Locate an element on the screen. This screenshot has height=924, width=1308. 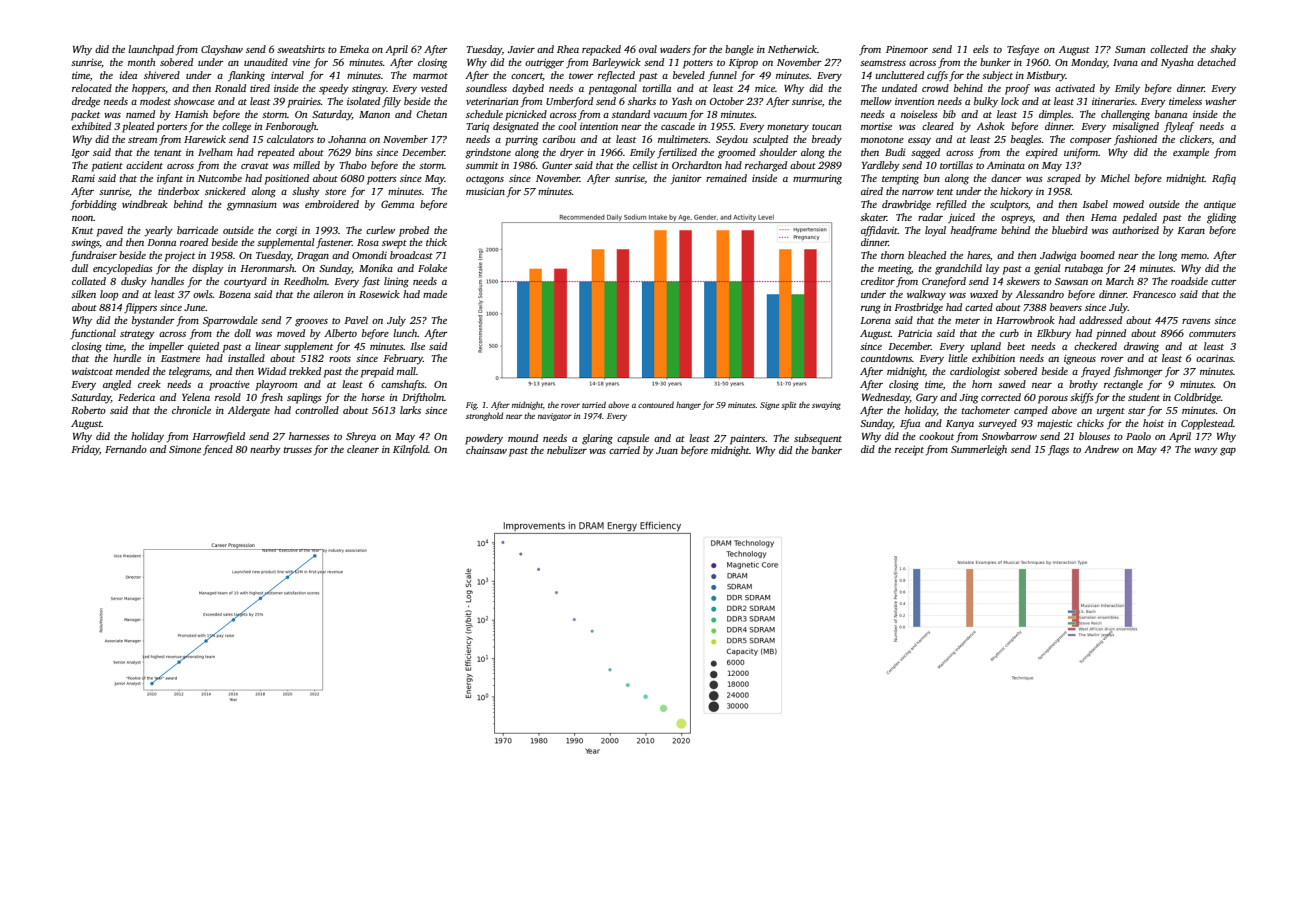
Rafiq is located at coordinates (1224, 179).
